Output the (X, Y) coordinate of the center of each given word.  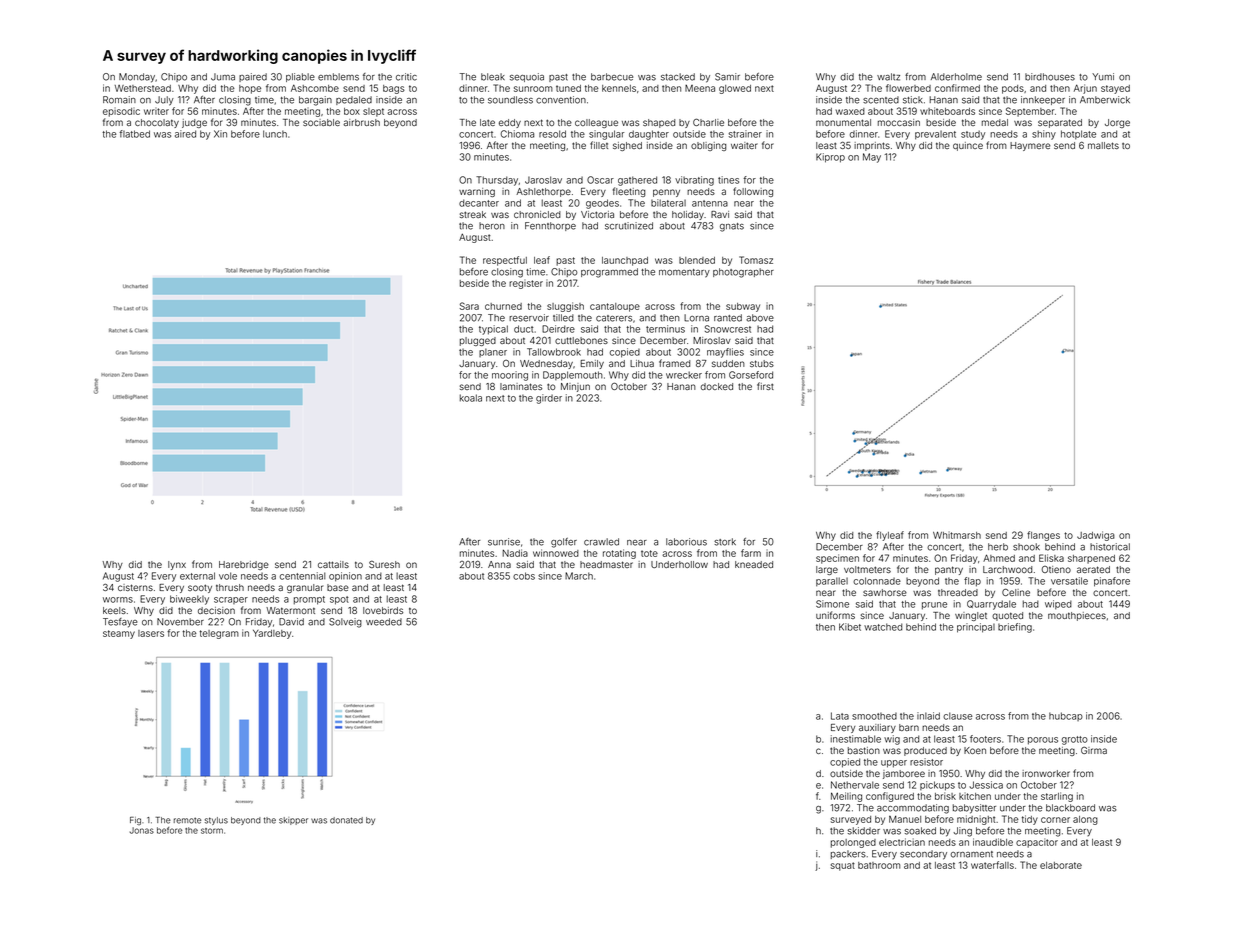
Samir (727, 77)
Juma (223, 77)
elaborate (1061, 865)
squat (843, 866)
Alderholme (956, 77)
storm (212, 831)
